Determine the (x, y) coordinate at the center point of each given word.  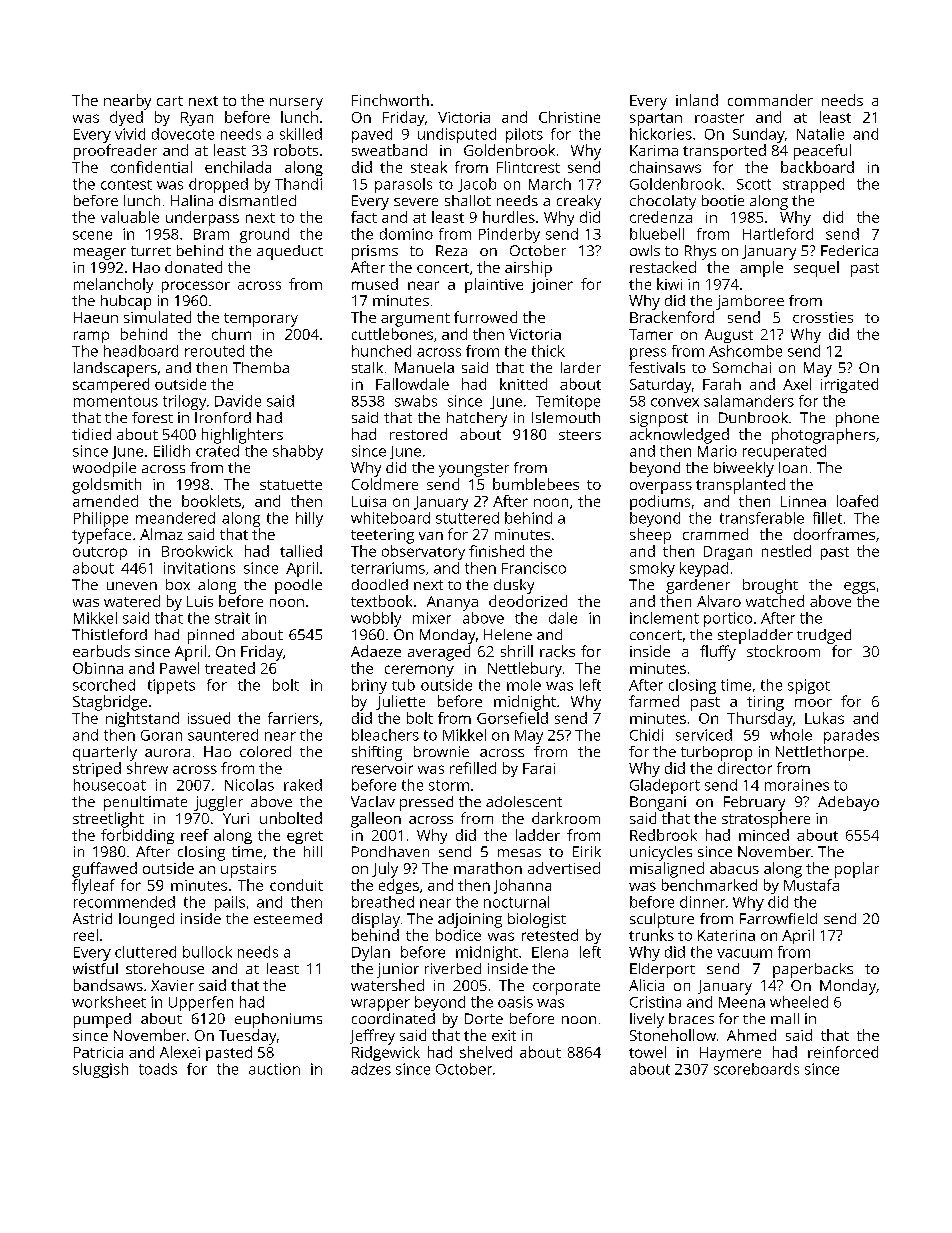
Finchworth (390, 100)
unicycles (661, 853)
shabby (298, 452)
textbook (381, 601)
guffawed (104, 870)
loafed (857, 501)
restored (418, 434)
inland (697, 100)
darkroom (566, 818)
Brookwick (197, 551)
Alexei (180, 1052)
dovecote (183, 134)
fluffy (718, 653)
